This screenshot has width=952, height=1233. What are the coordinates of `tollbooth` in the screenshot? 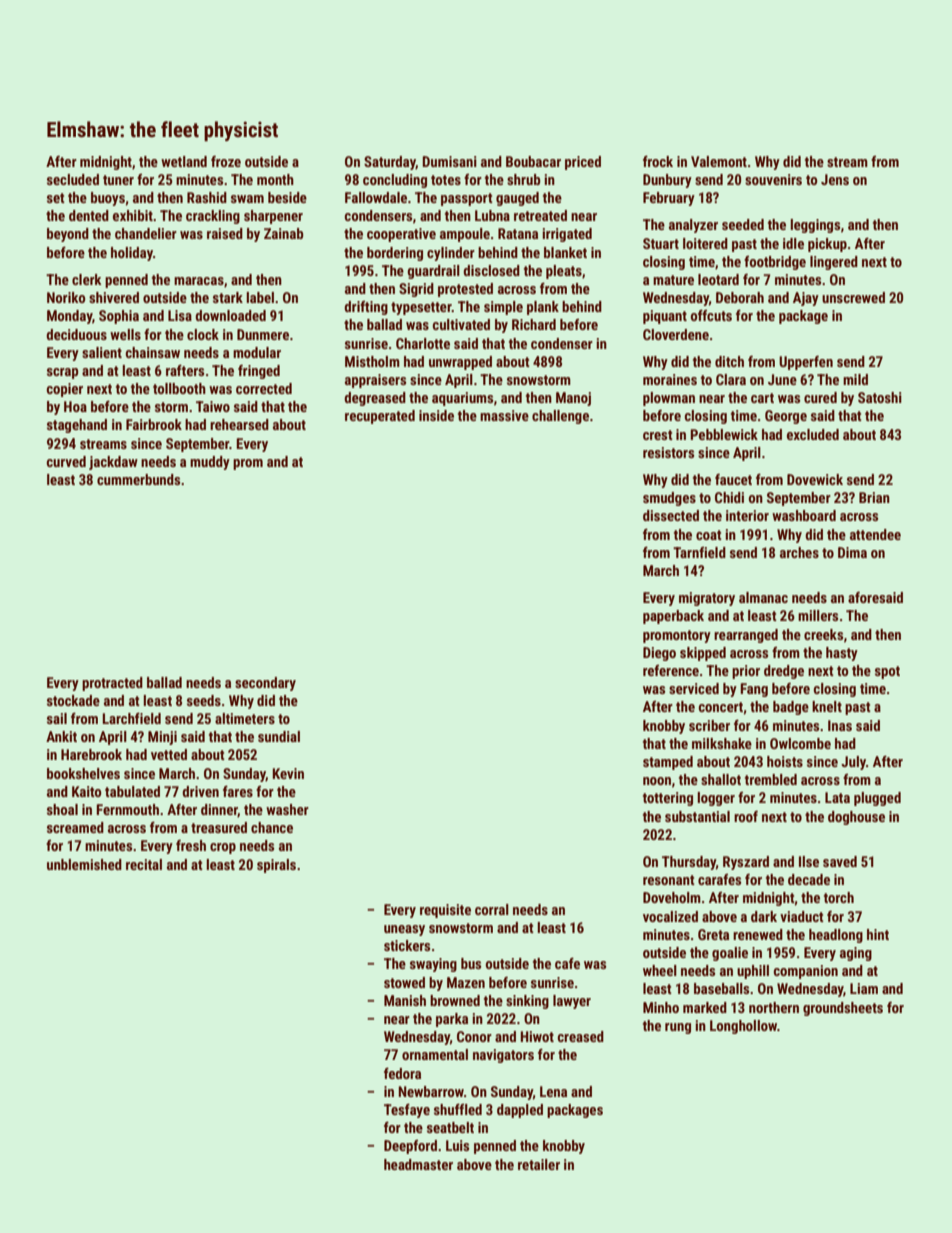 It's located at (179, 388).
